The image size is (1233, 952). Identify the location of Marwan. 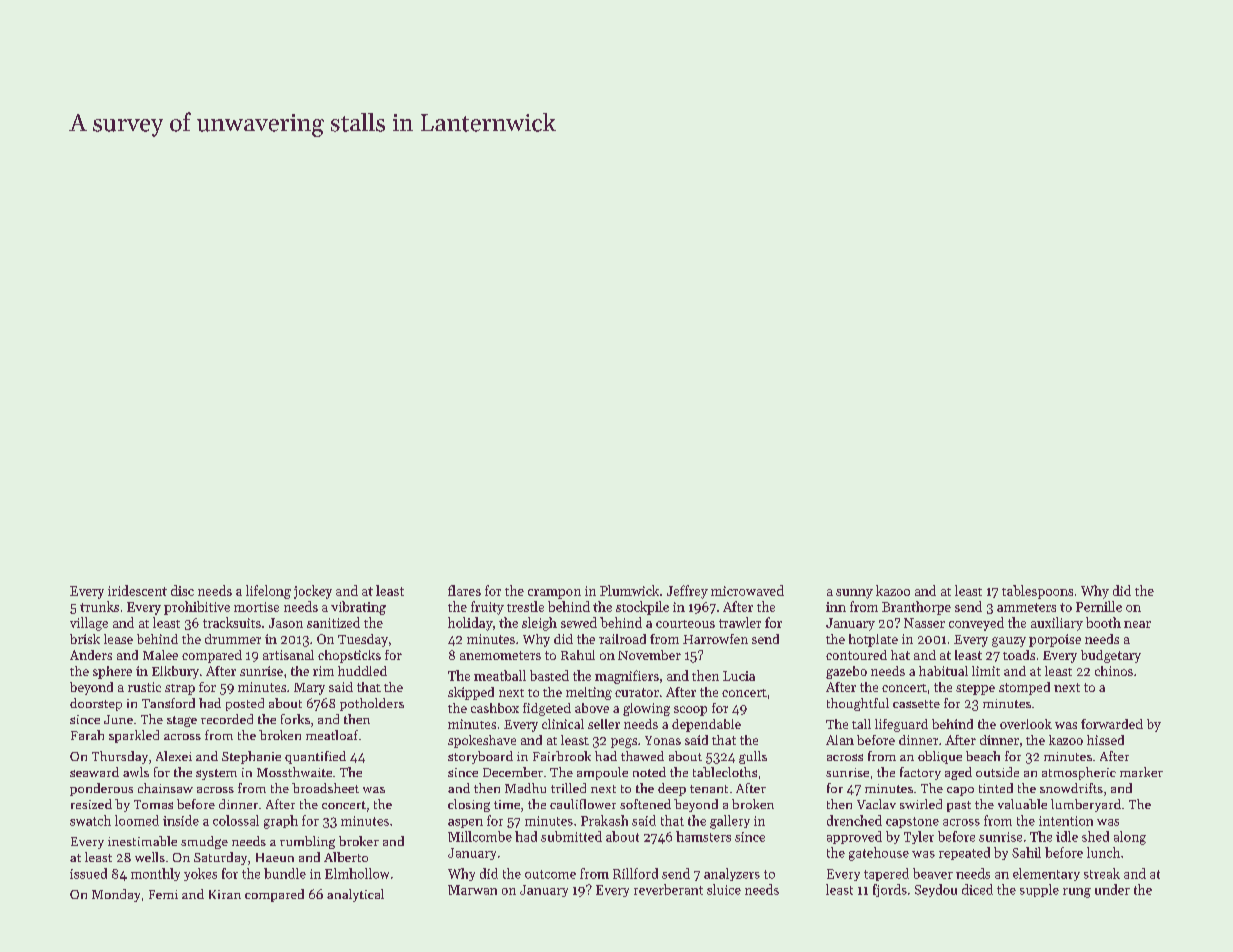
(472, 890).
